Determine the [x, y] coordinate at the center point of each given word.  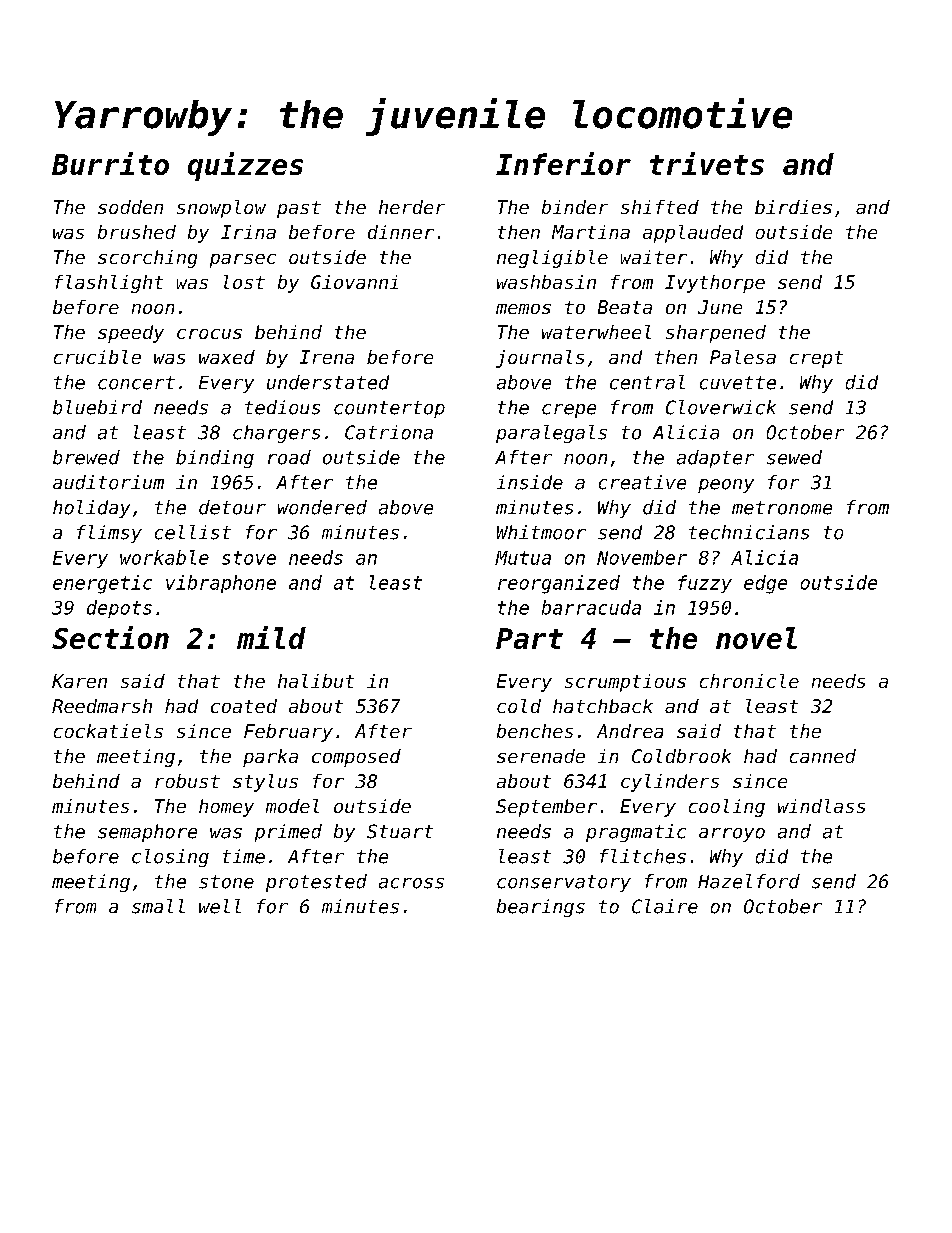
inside [530, 482]
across [411, 883]
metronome [782, 508]
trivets [707, 163]
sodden [130, 207]
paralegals [551, 434]
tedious [282, 407]
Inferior [563, 163]
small [158, 906]
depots [119, 609]
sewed [794, 457]
